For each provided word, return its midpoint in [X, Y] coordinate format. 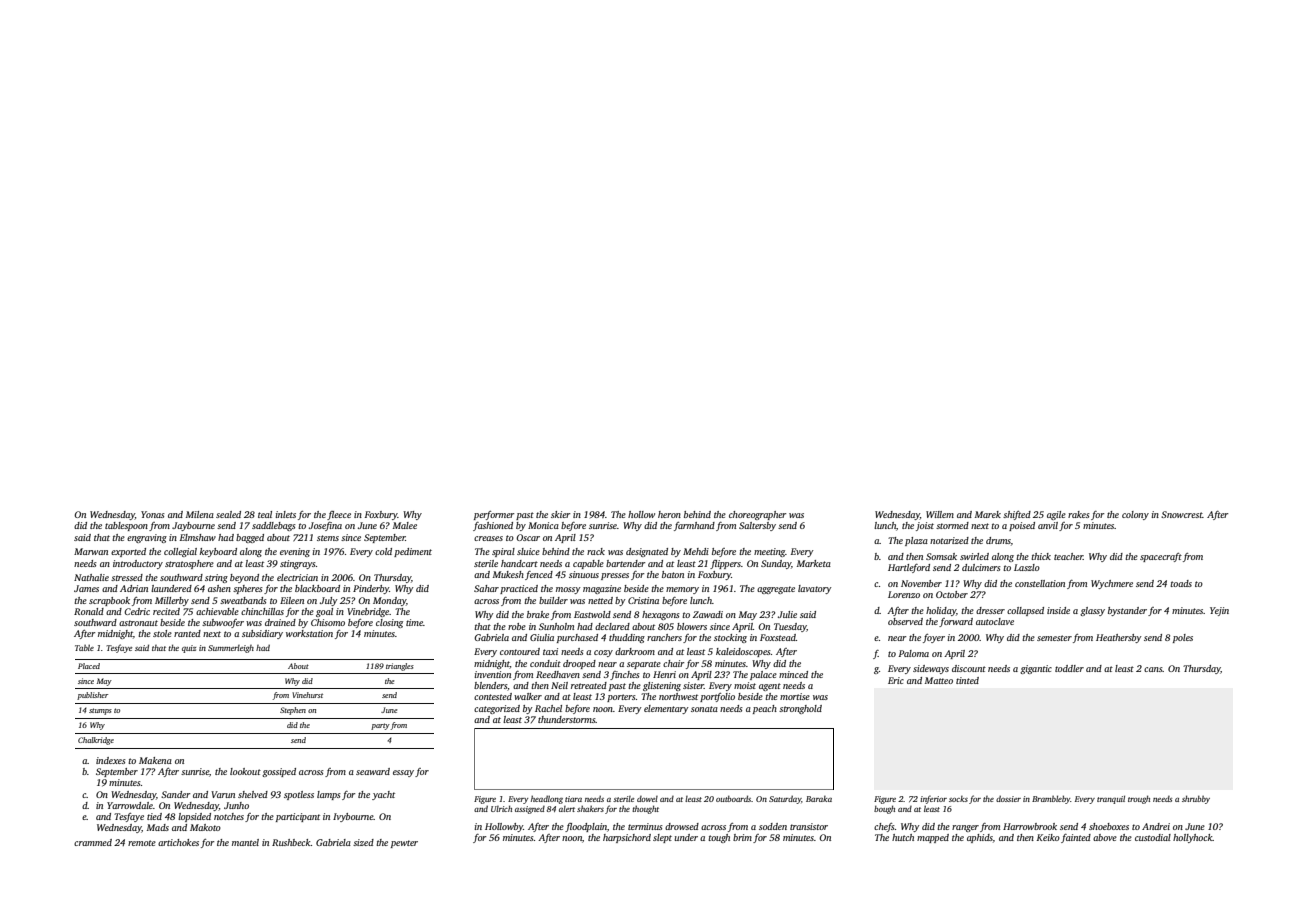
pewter [404, 844]
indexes [111, 760]
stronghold [800, 709]
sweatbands [243, 600]
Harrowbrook [1030, 826]
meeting [770, 552]
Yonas [153, 514]
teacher [1068, 556]
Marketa [814, 563]
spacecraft [1161, 557]
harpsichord [627, 838]
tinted [967, 680]
